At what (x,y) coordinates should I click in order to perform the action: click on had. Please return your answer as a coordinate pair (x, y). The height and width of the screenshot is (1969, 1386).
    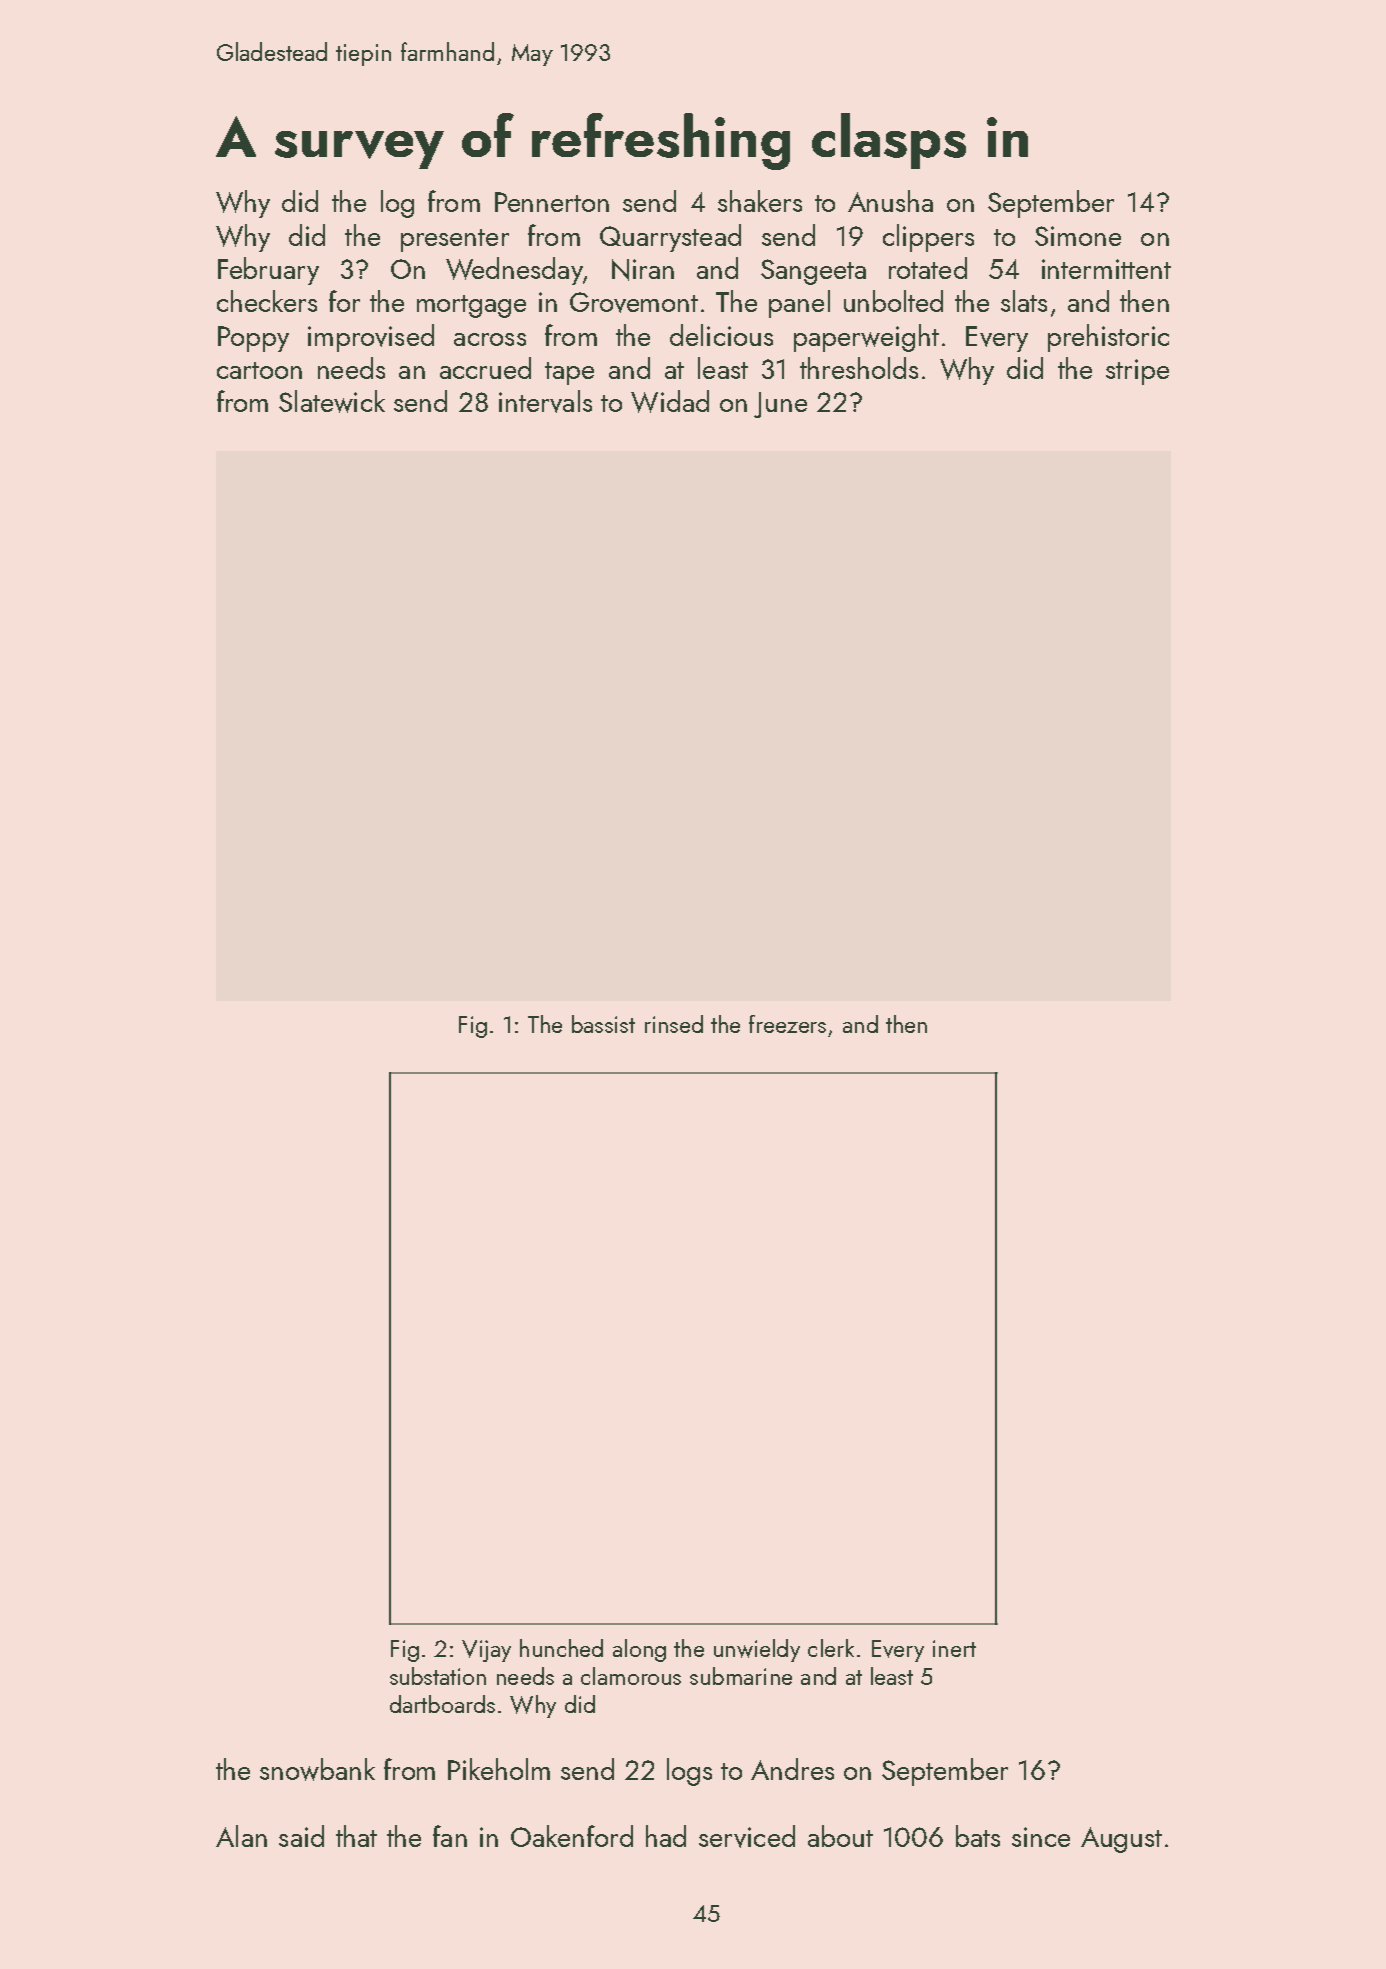
    Looking at the image, I should click on (666, 1836).
